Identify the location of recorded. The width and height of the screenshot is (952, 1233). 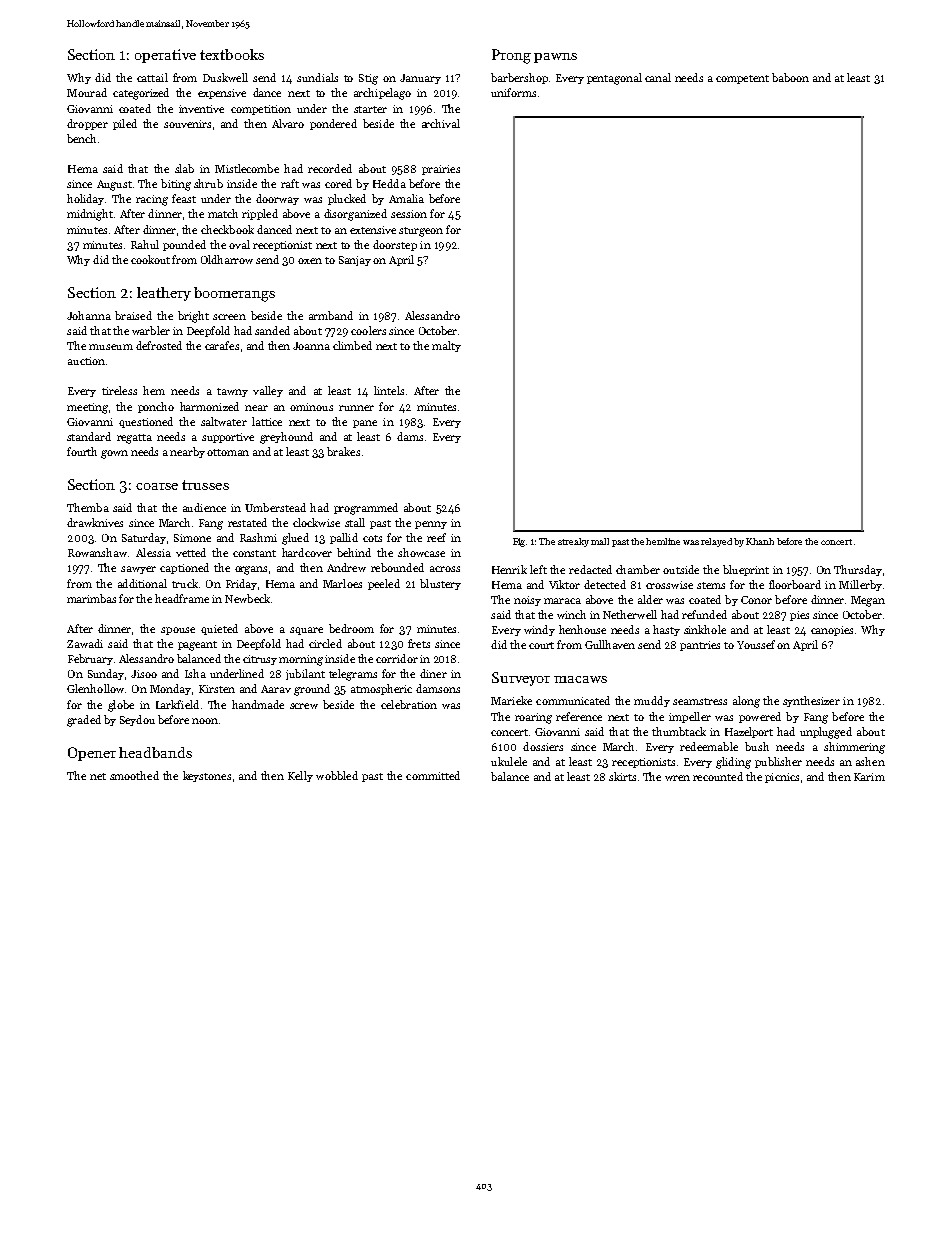
(330, 168).
